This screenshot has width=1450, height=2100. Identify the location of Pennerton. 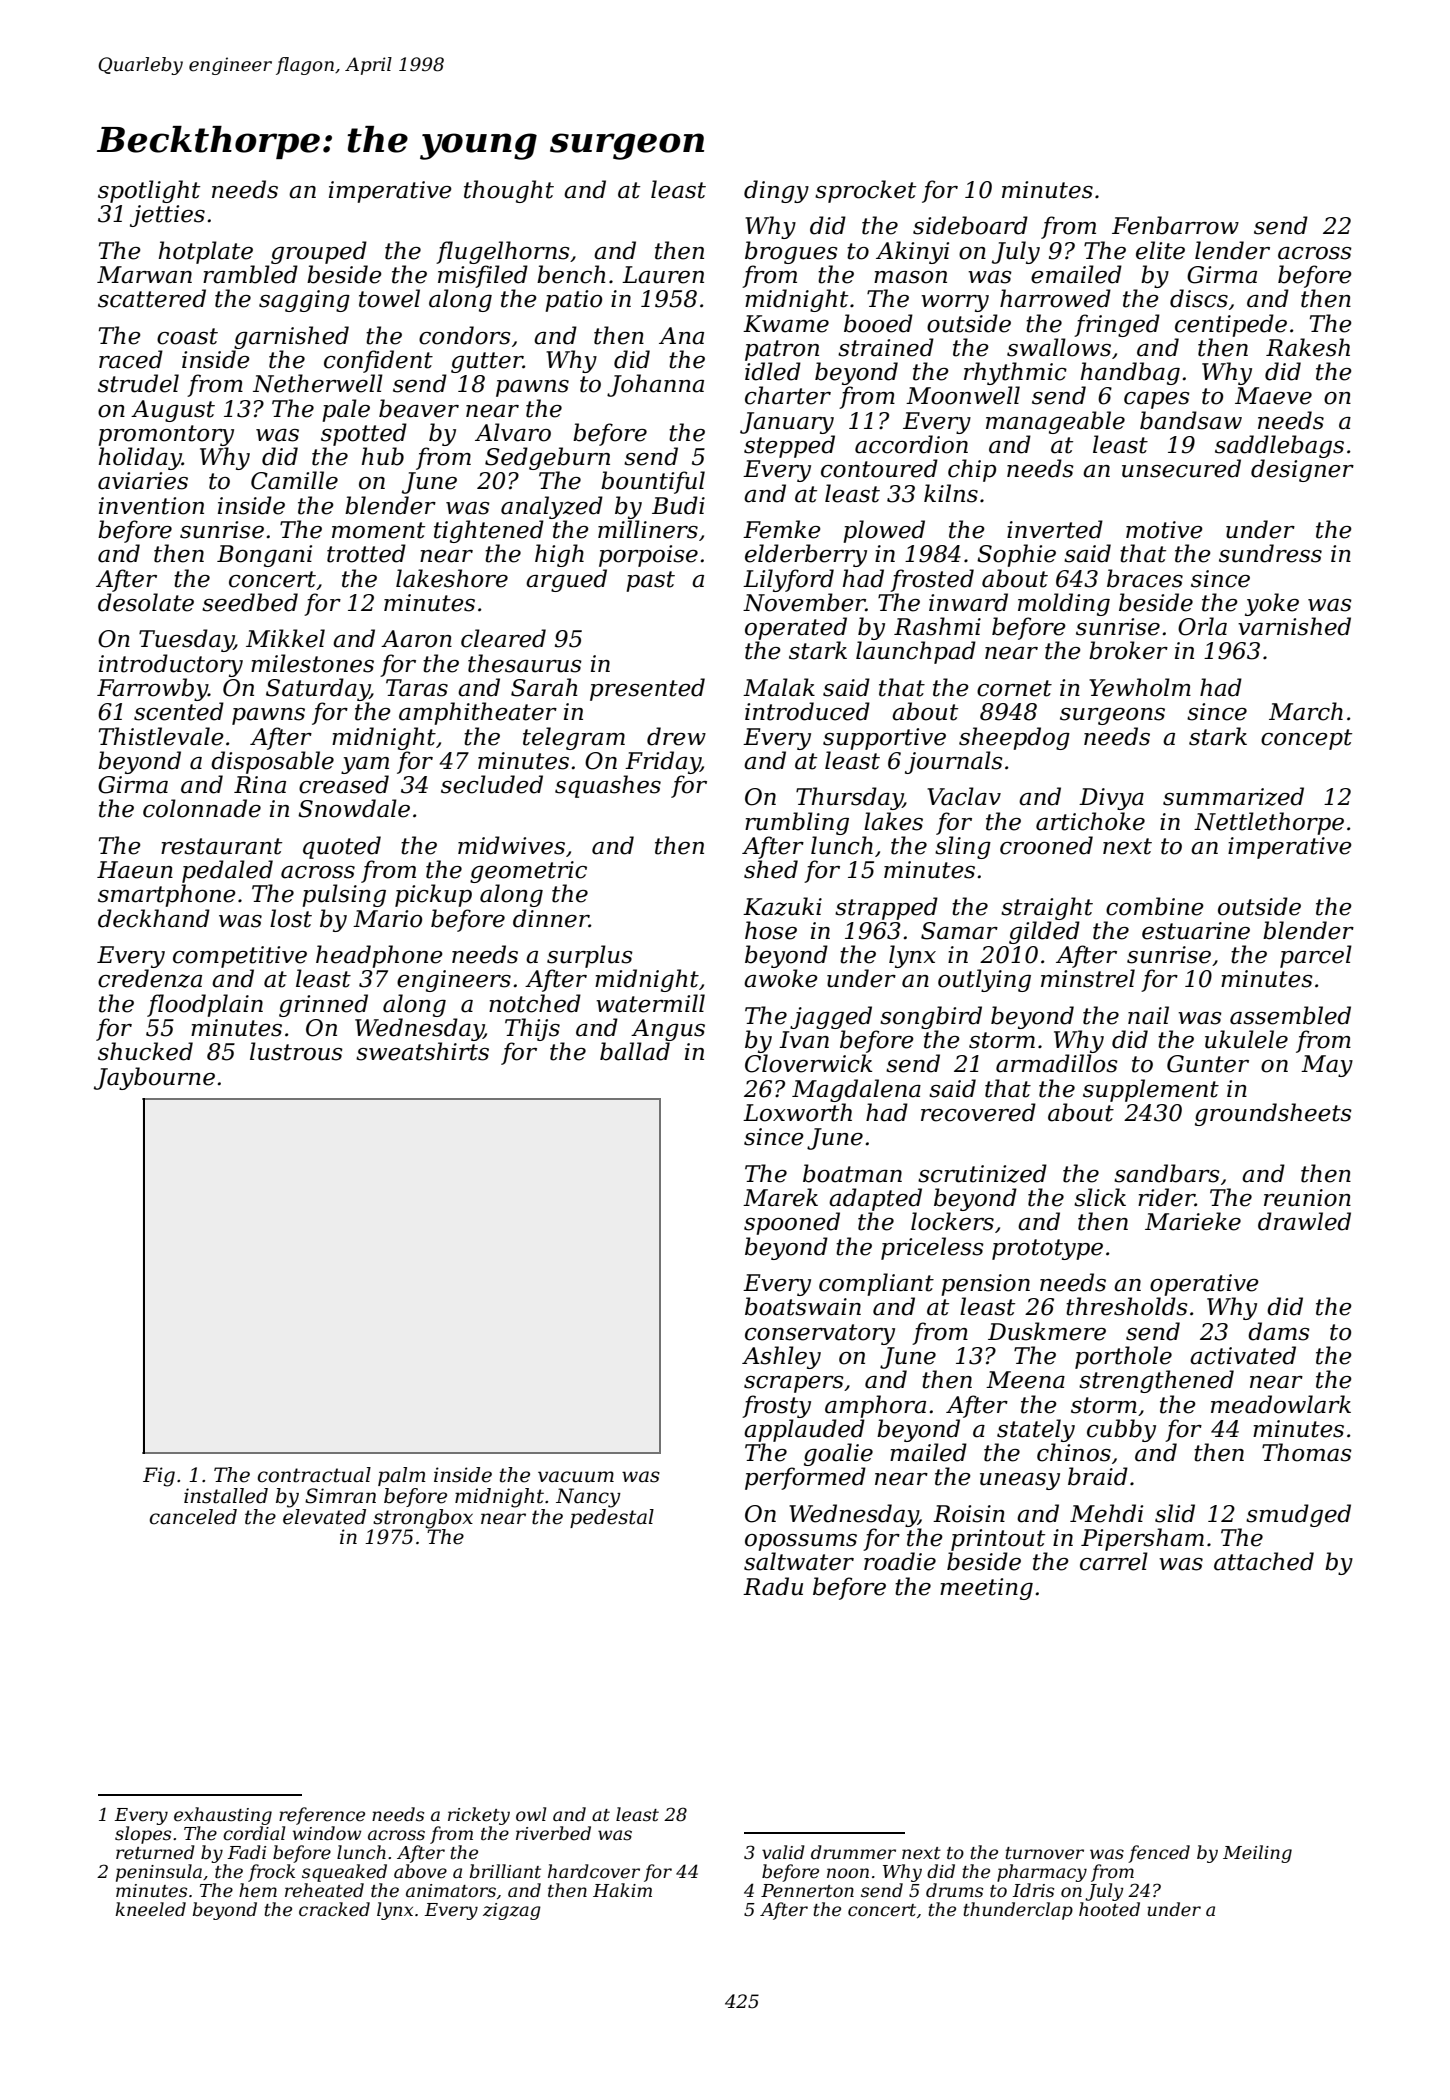
(807, 1891).
